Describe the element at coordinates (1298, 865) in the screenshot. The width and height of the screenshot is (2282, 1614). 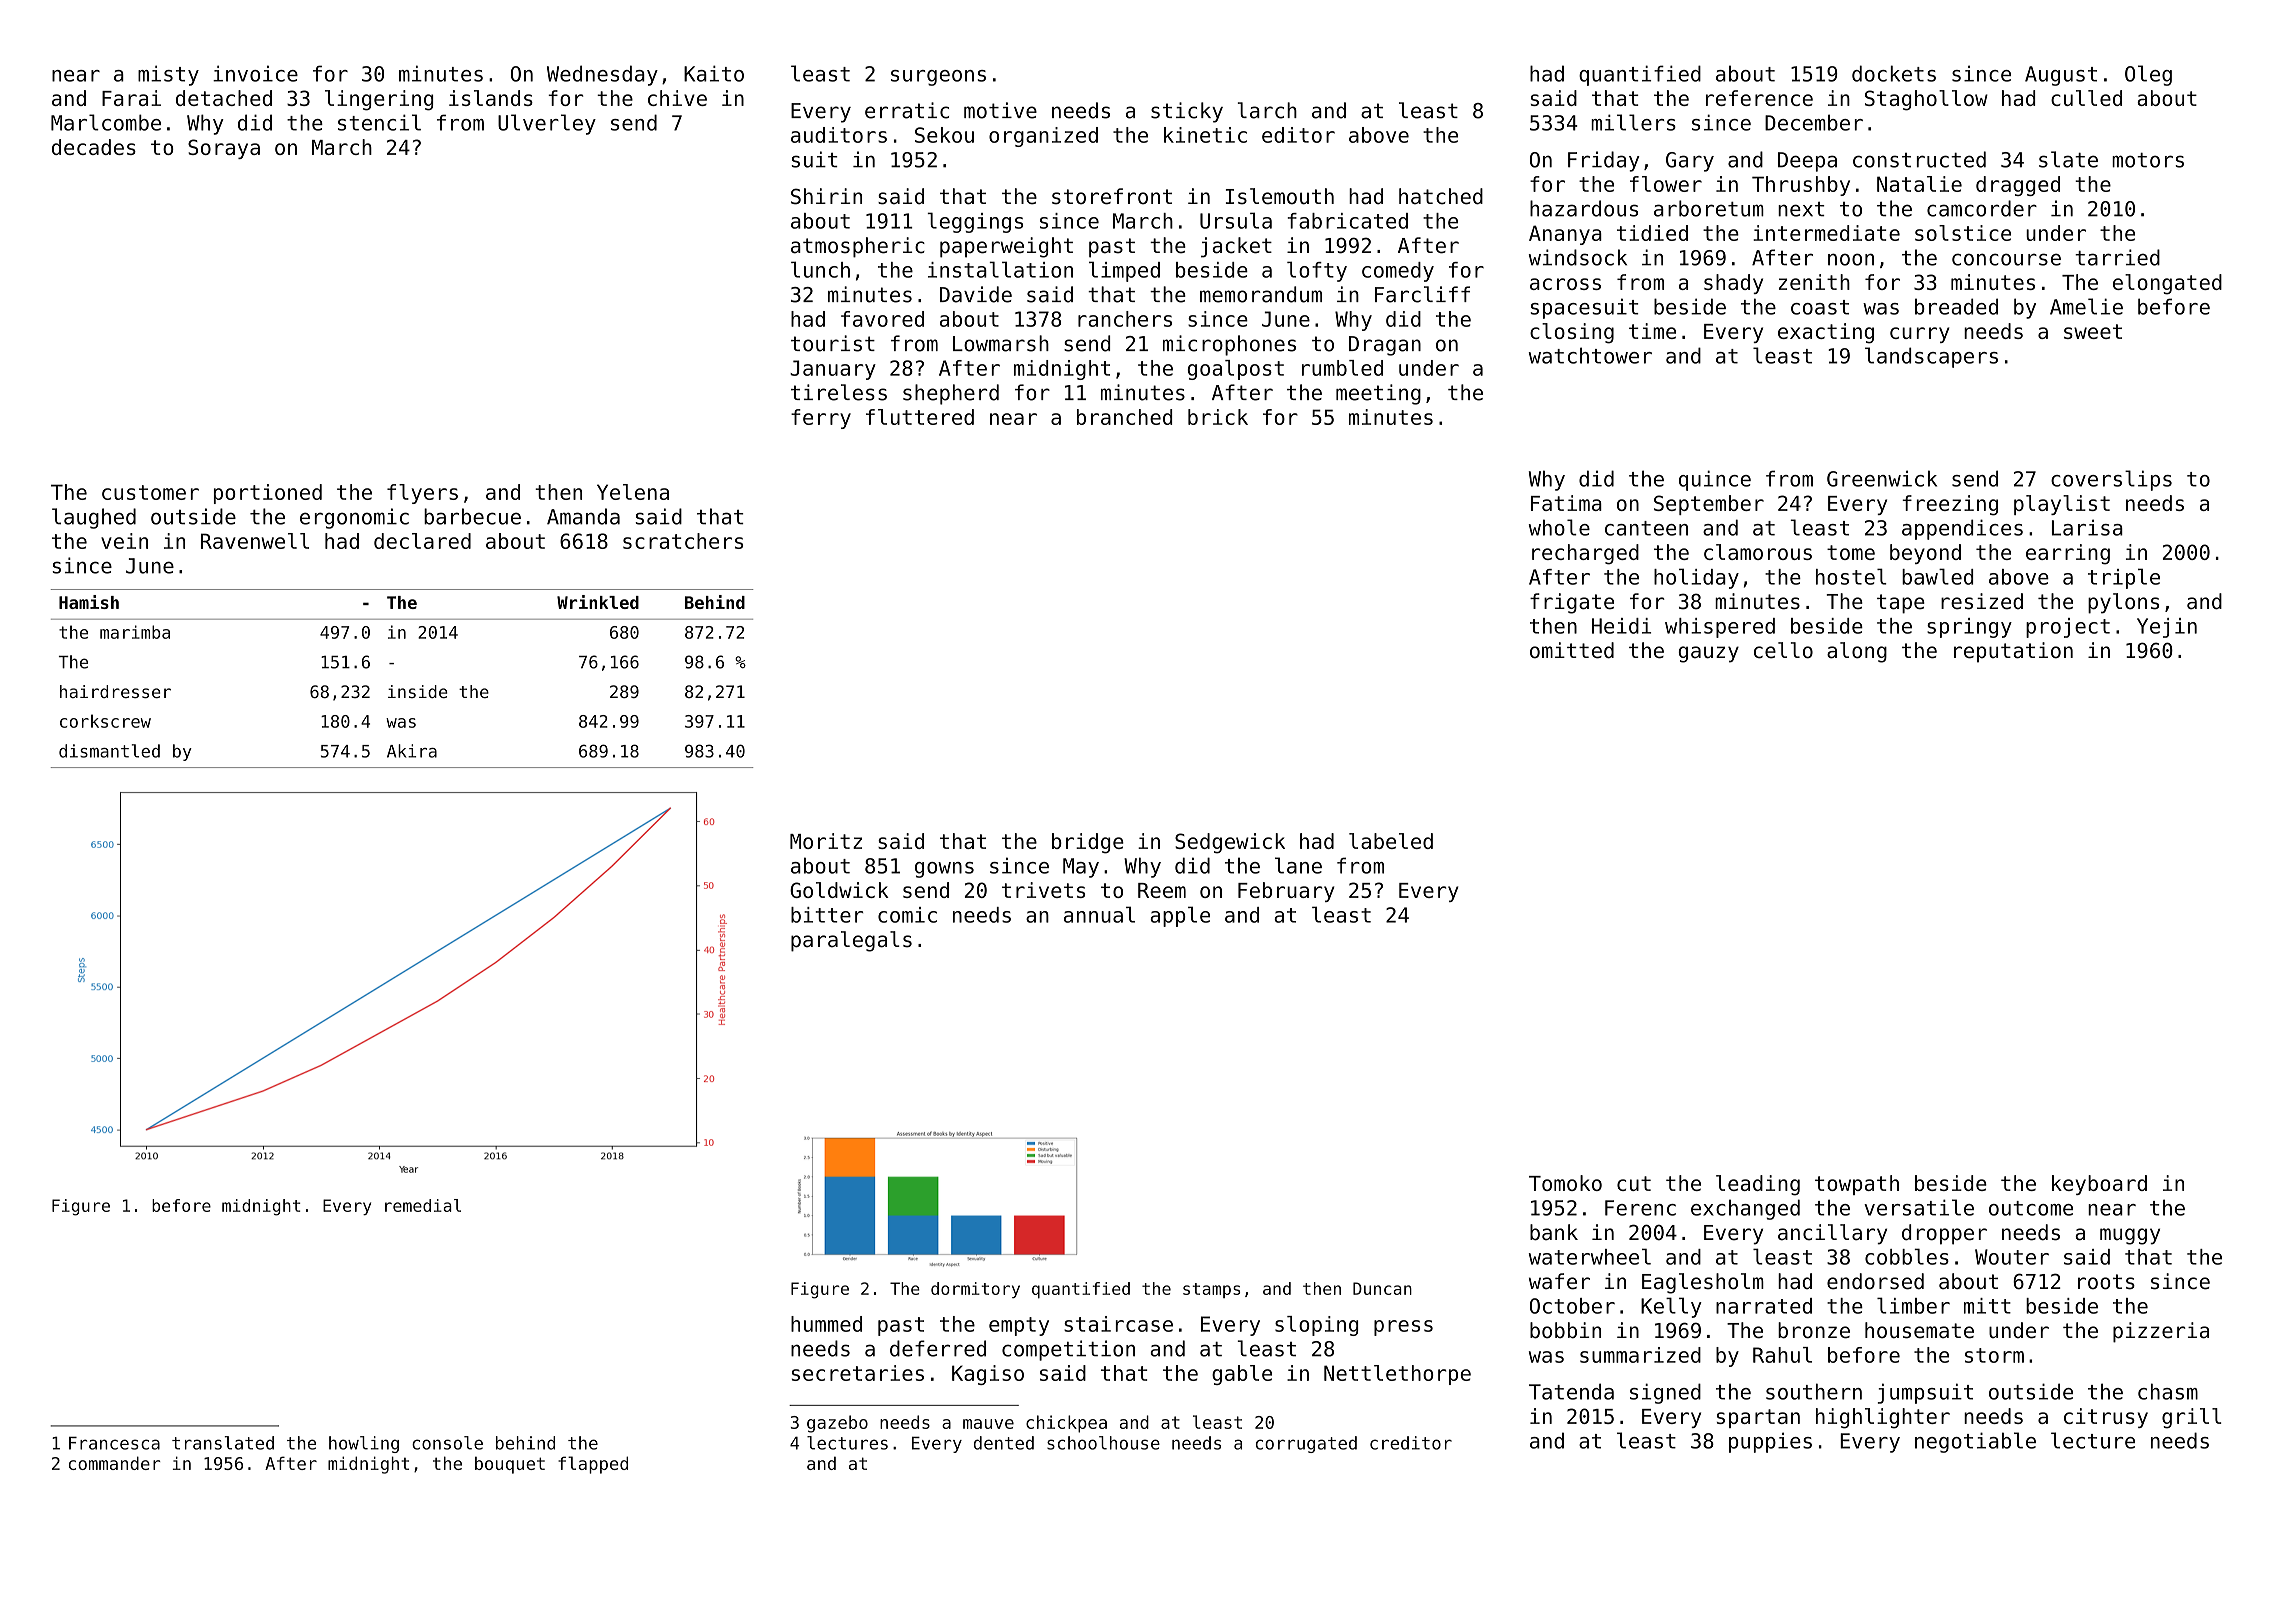
I see `lane` at that location.
